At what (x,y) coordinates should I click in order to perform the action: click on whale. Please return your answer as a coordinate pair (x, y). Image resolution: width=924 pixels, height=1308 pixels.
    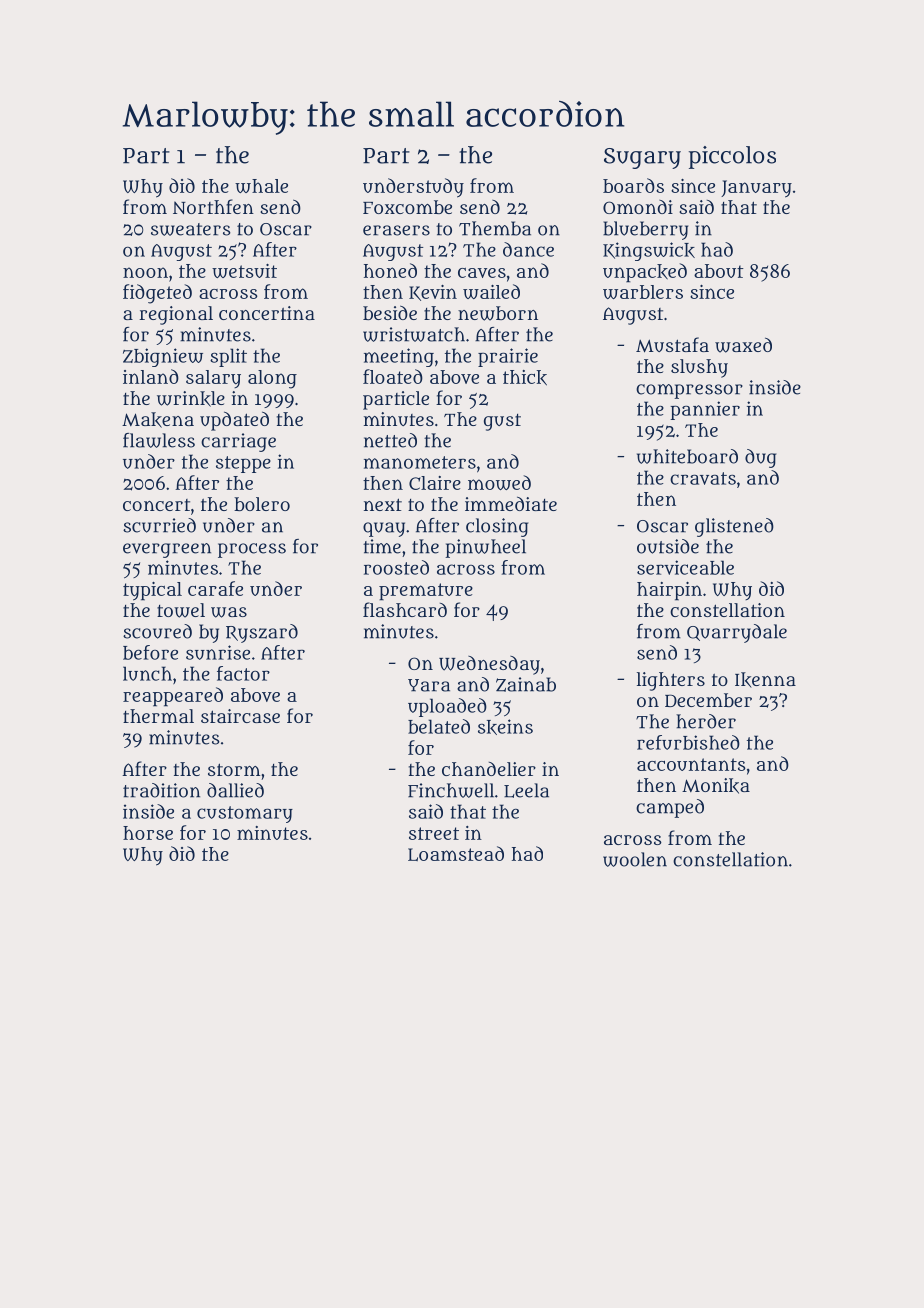
    Looking at the image, I should click on (261, 186).
